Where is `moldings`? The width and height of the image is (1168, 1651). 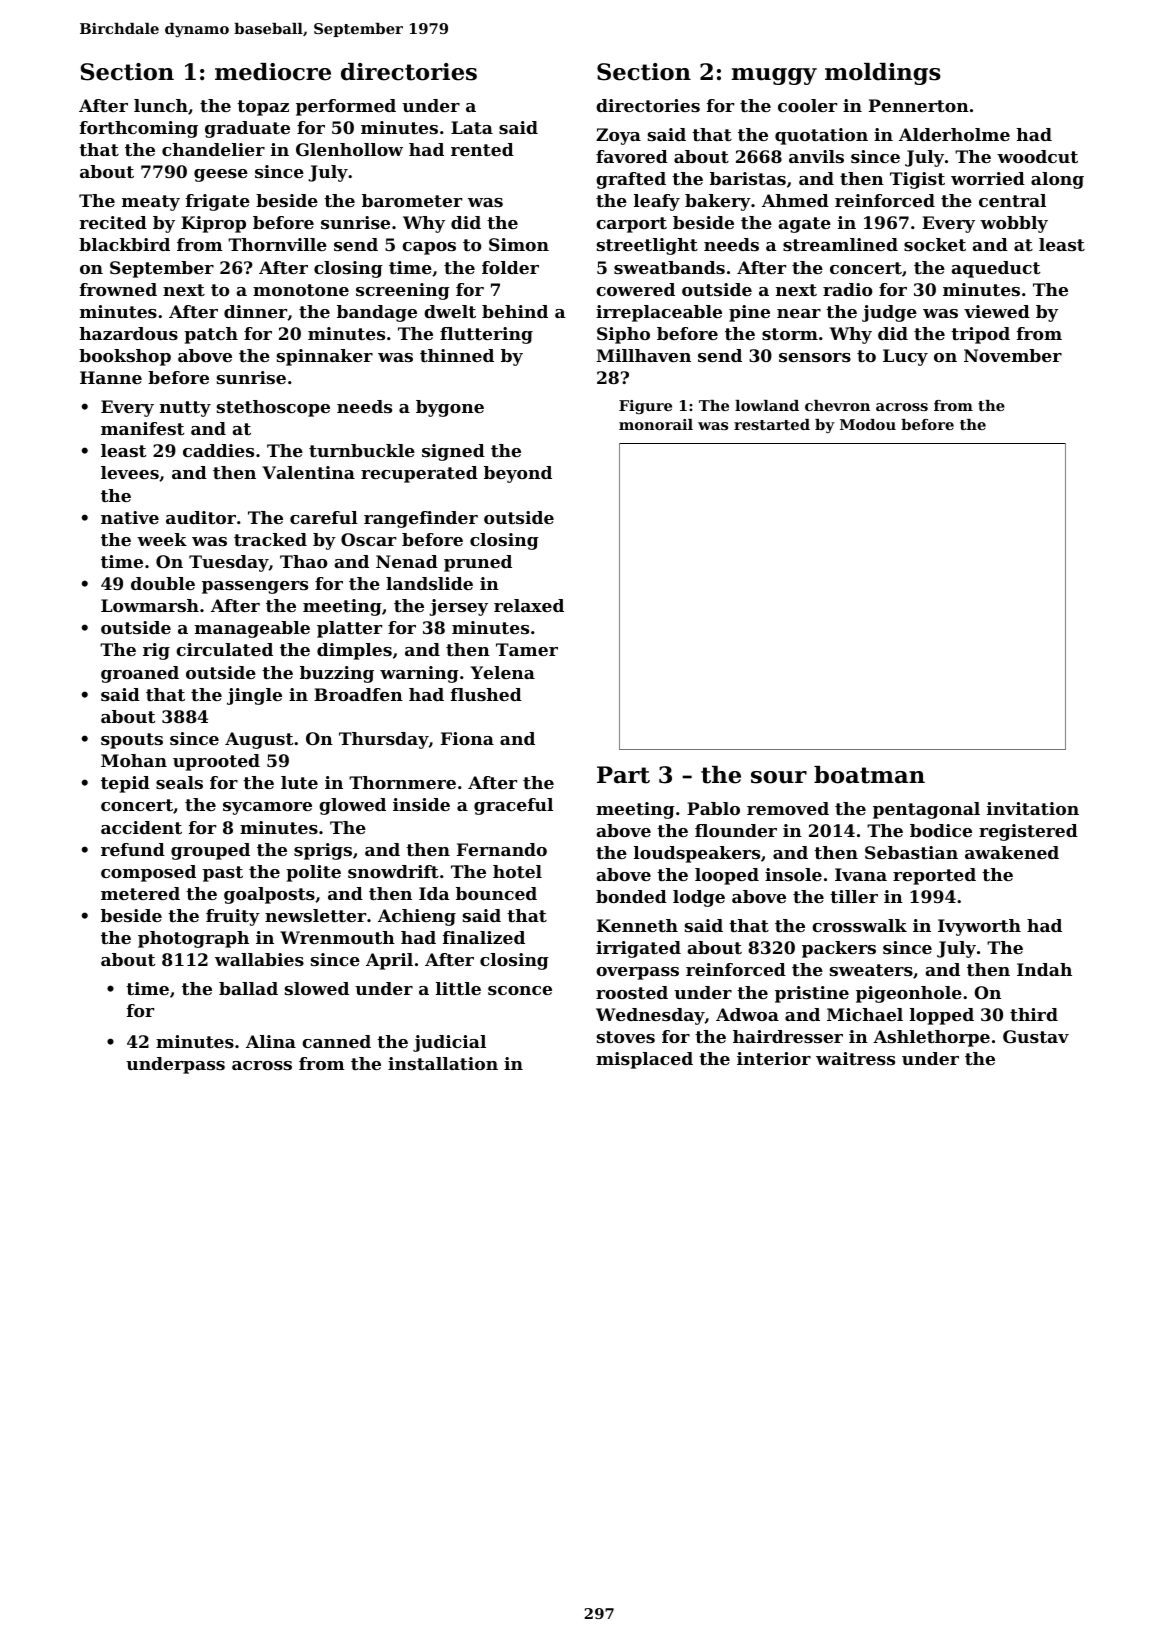 moldings is located at coordinates (883, 74).
